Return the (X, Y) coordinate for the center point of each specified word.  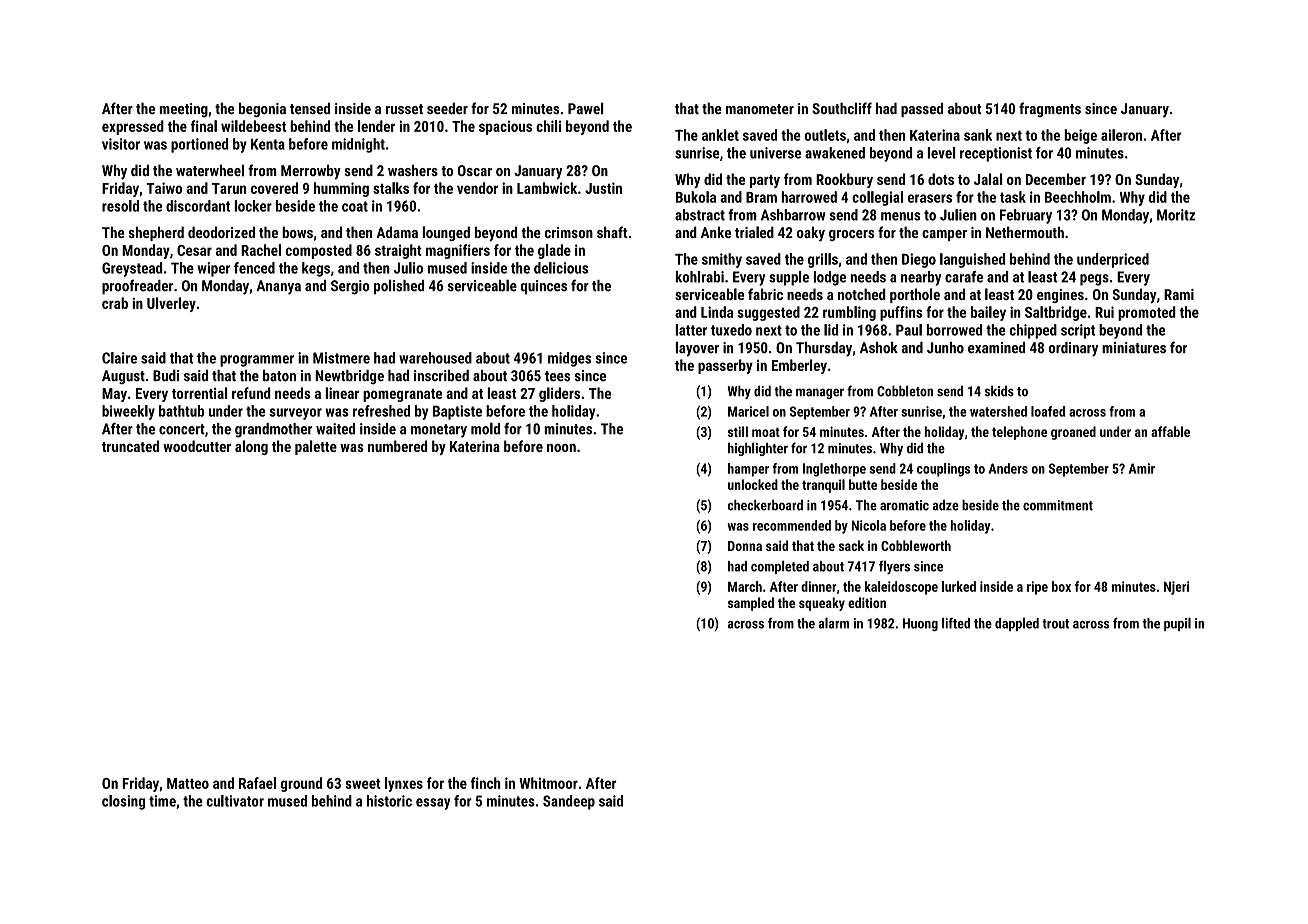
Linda (717, 312)
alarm (834, 623)
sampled (751, 604)
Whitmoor (548, 783)
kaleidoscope (901, 588)
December (1056, 179)
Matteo (188, 783)
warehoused (435, 358)
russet (404, 109)
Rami (1179, 294)
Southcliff (842, 108)
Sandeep (569, 802)
